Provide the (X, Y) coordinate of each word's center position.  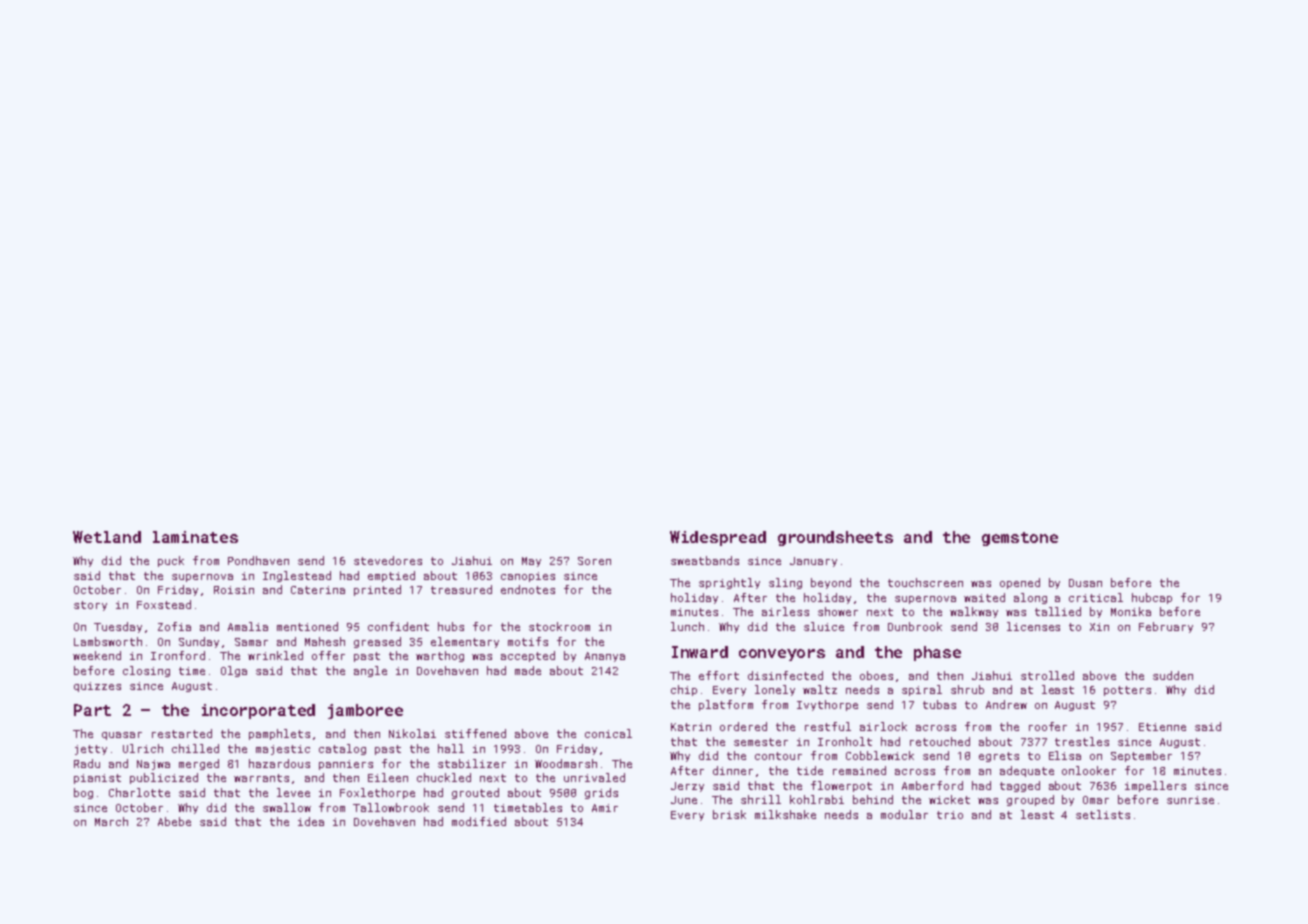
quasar (122, 736)
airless (785, 611)
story (90, 606)
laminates (195, 537)
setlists (1103, 814)
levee (293, 792)
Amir (605, 808)
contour (778, 756)
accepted (528, 656)
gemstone (1020, 539)
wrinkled (275, 655)
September (1141, 756)
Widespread (718, 538)
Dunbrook (915, 626)
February (1166, 627)
